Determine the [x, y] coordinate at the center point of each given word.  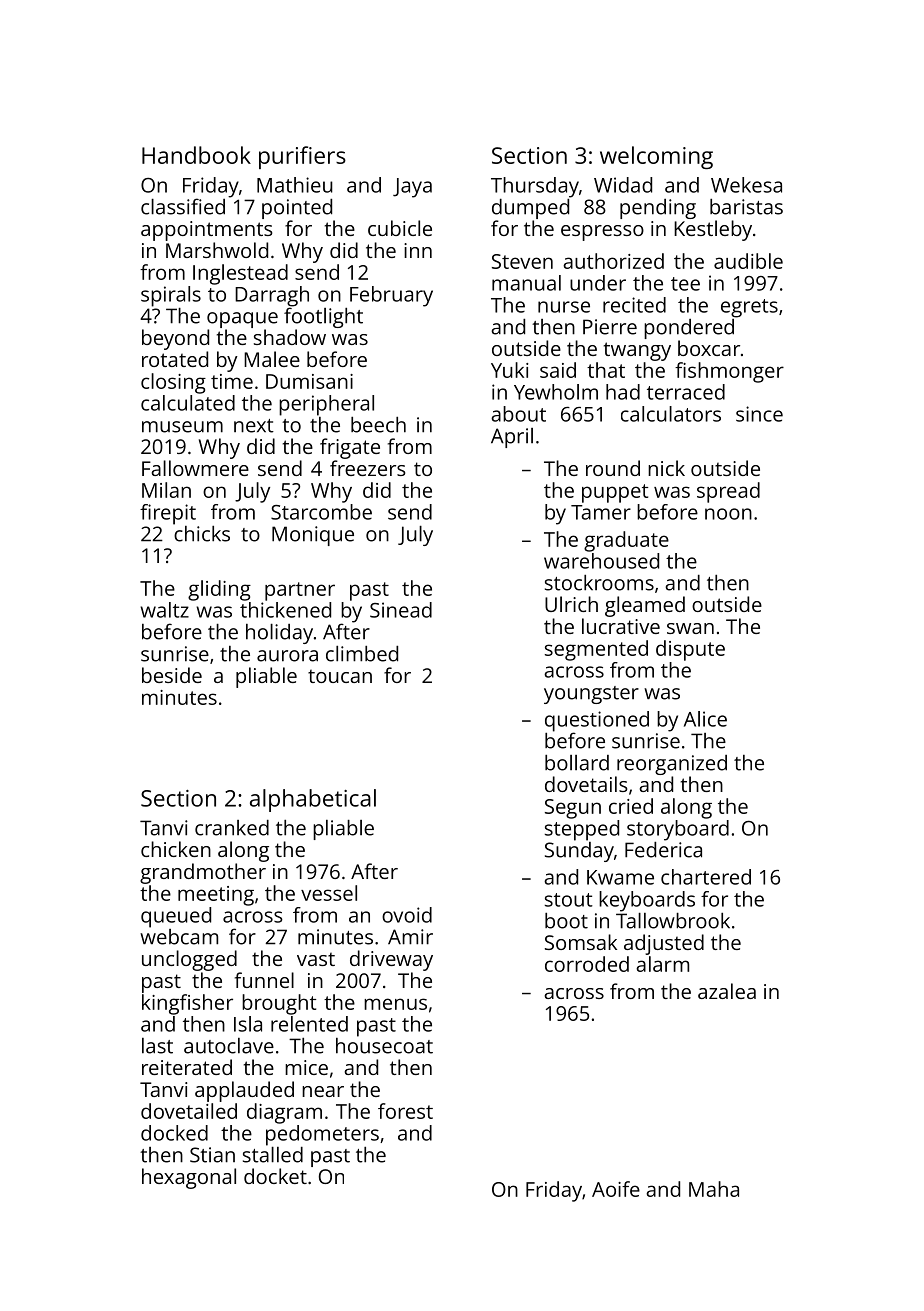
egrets [749, 308]
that [606, 370]
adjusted [664, 944]
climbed [362, 654]
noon [728, 514]
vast [316, 959]
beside [172, 675]
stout [569, 900]
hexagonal [189, 1178]
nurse [564, 307]
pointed [297, 209]
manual [526, 283]
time [232, 381]
